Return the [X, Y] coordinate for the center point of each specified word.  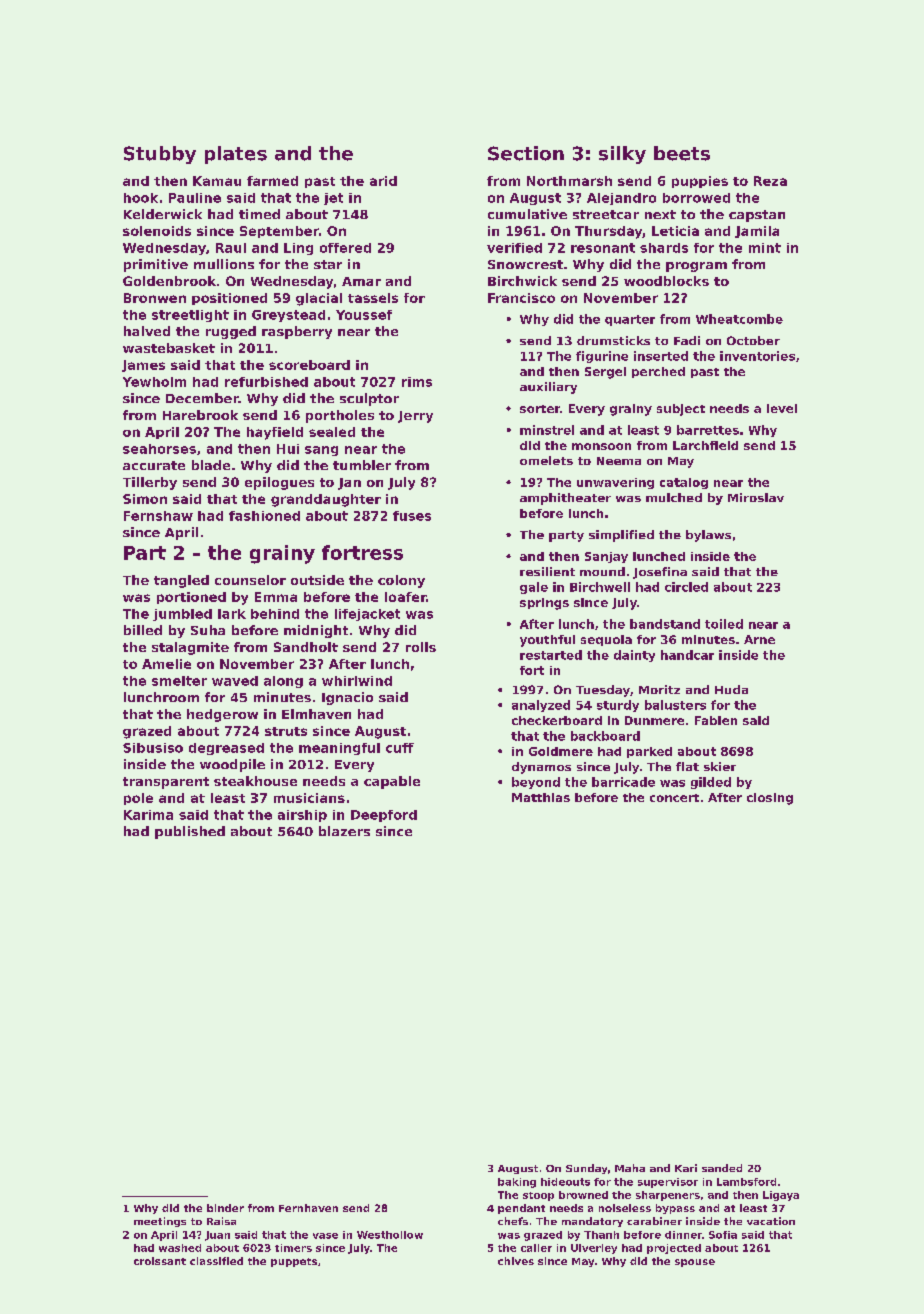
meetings [160, 1222]
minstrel [547, 430]
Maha [630, 1168]
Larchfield [705, 445]
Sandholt [306, 647]
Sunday [586, 1169]
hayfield [275, 433]
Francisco [521, 298]
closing [770, 799]
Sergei [605, 373]
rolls [421, 647]
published [190, 832]
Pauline [195, 198]
